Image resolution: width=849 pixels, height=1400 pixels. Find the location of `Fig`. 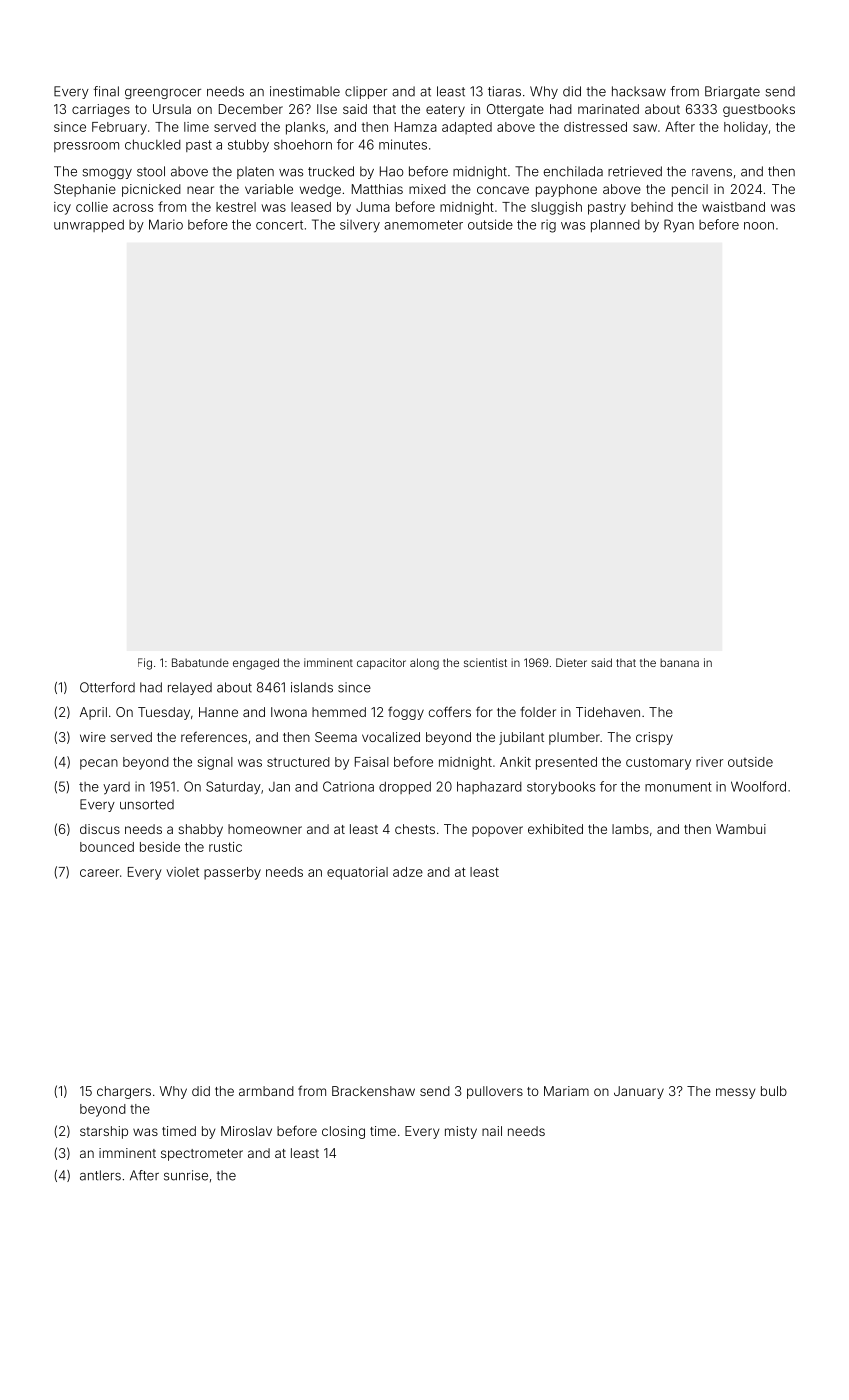

Fig is located at coordinates (145, 664).
